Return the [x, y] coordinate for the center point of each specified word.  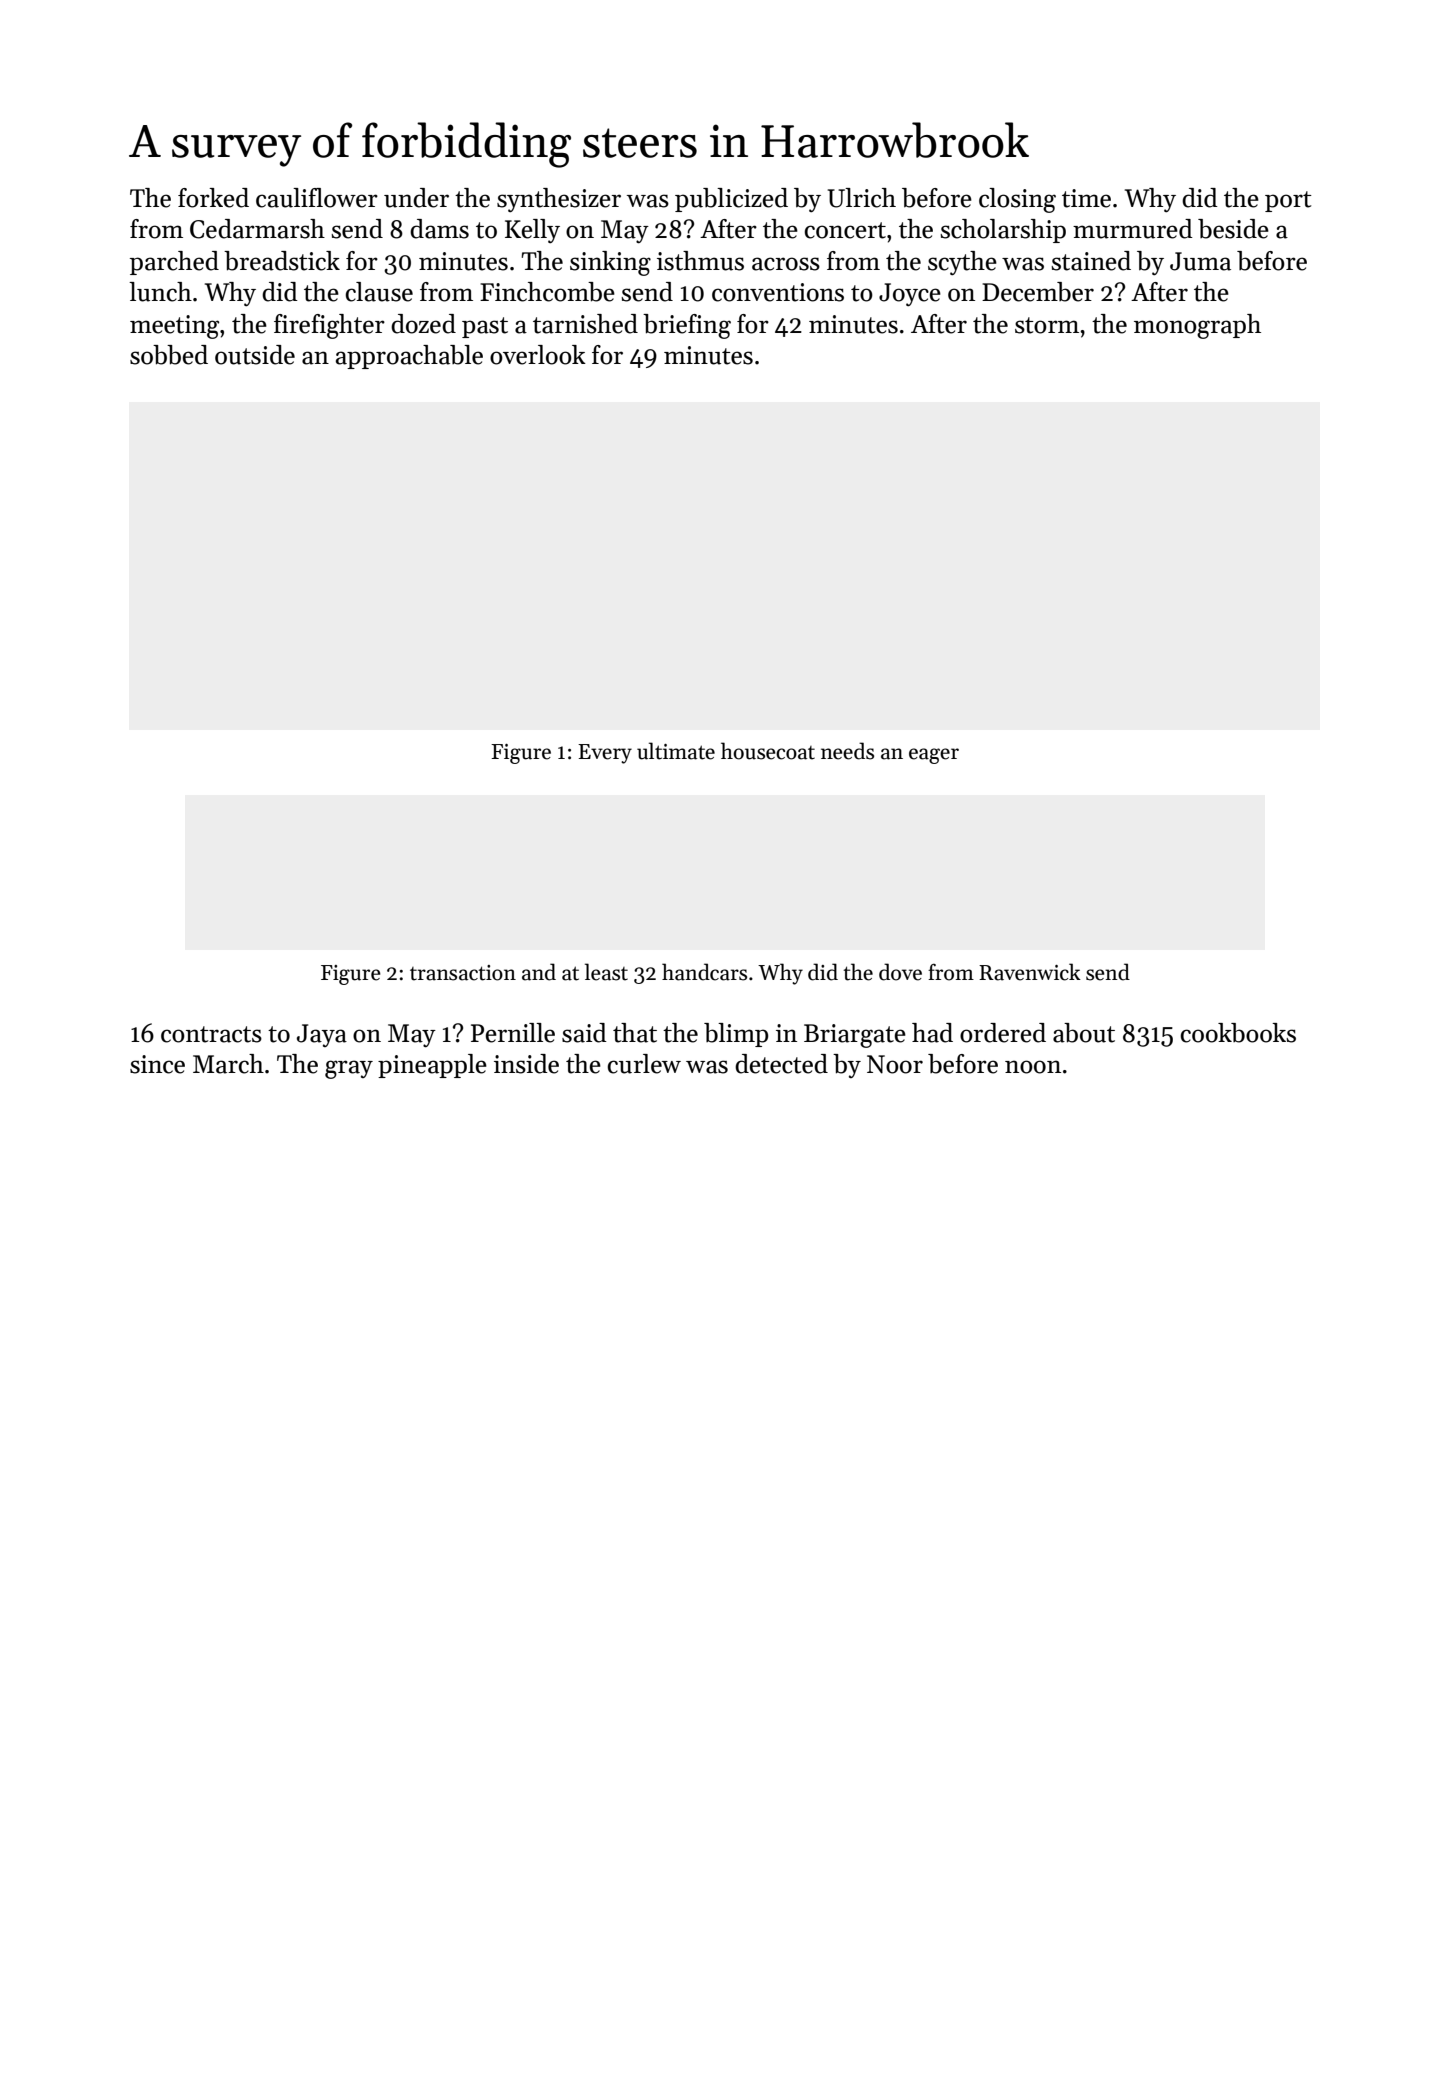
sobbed [169, 355]
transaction [463, 973]
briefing [687, 326]
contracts [211, 1034]
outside [255, 355]
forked [213, 198]
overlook [538, 355]
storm [1047, 325]
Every [605, 754]
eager [934, 756]
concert [845, 230]
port [1288, 201]
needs [847, 751]
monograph [1197, 326]
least [606, 972]
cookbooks [1238, 1033]
